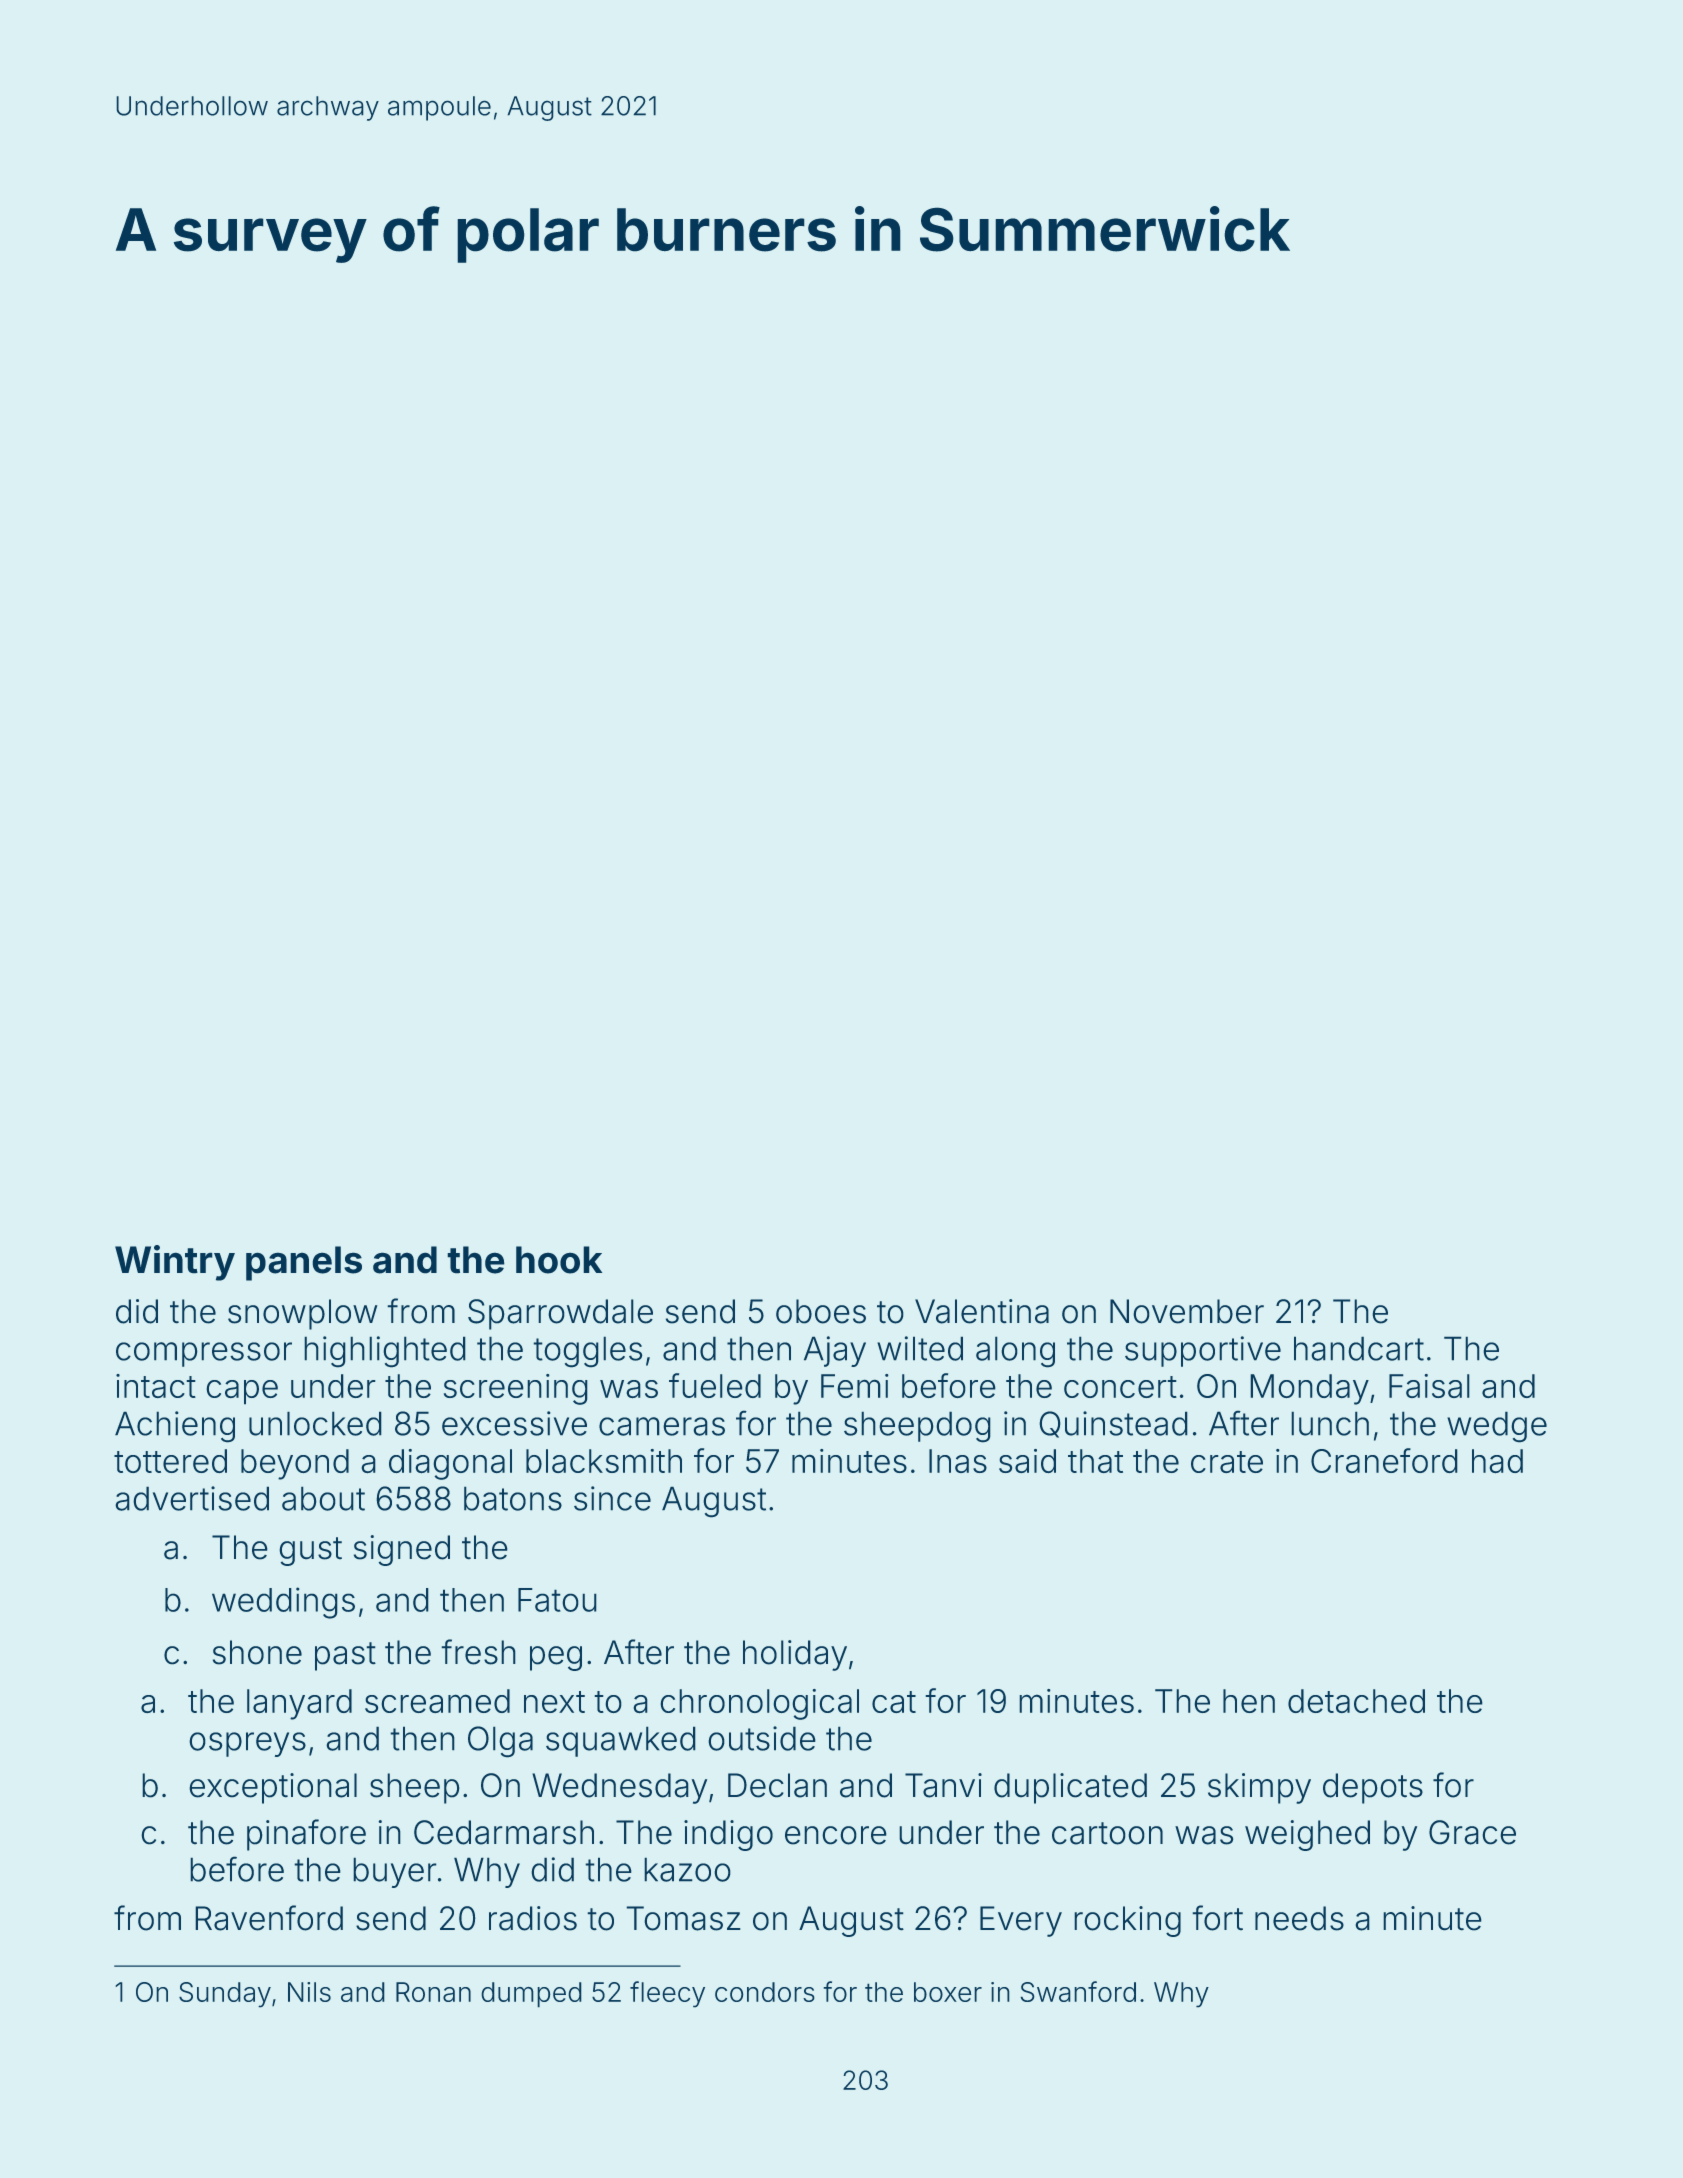 The height and width of the document is (2178, 1683). I want to click on detached, so click(1356, 1701).
